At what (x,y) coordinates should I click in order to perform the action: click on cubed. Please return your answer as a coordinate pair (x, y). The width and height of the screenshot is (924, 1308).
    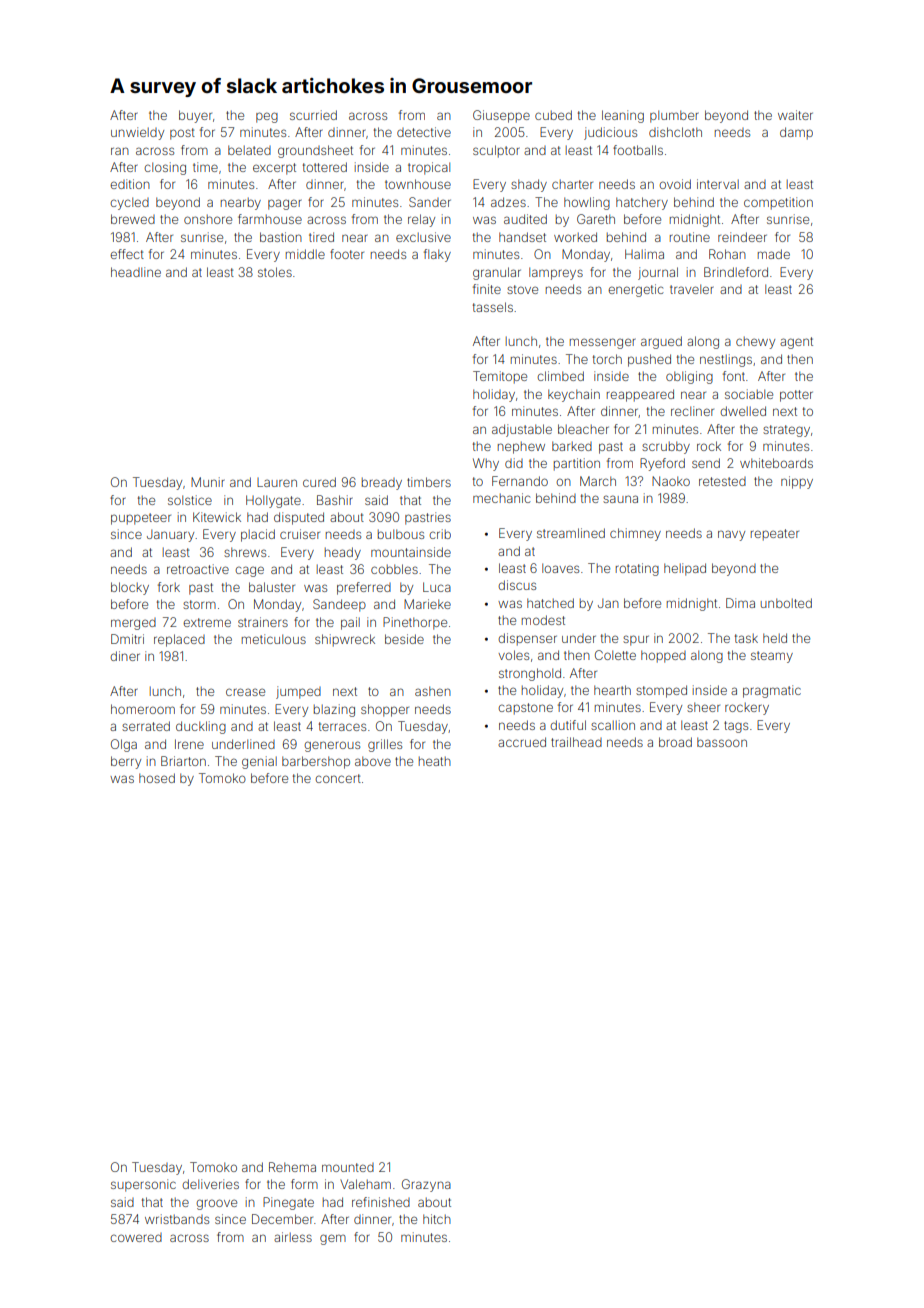
    Looking at the image, I should click on (553, 115).
